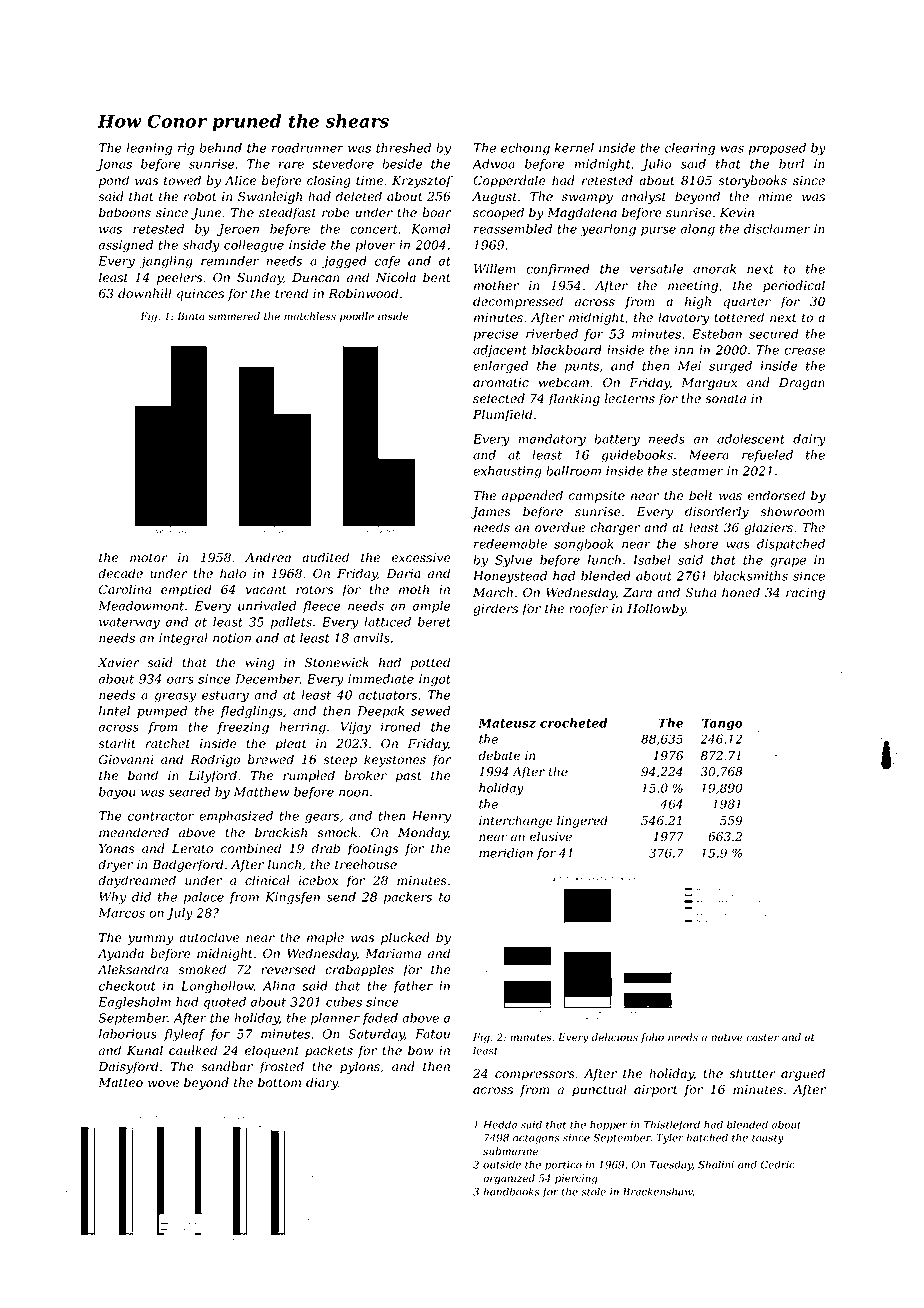 The width and height of the screenshot is (924, 1308). What do you see at coordinates (120, 1083) in the screenshot?
I see `Matteo` at bounding box center [120, 1083].
